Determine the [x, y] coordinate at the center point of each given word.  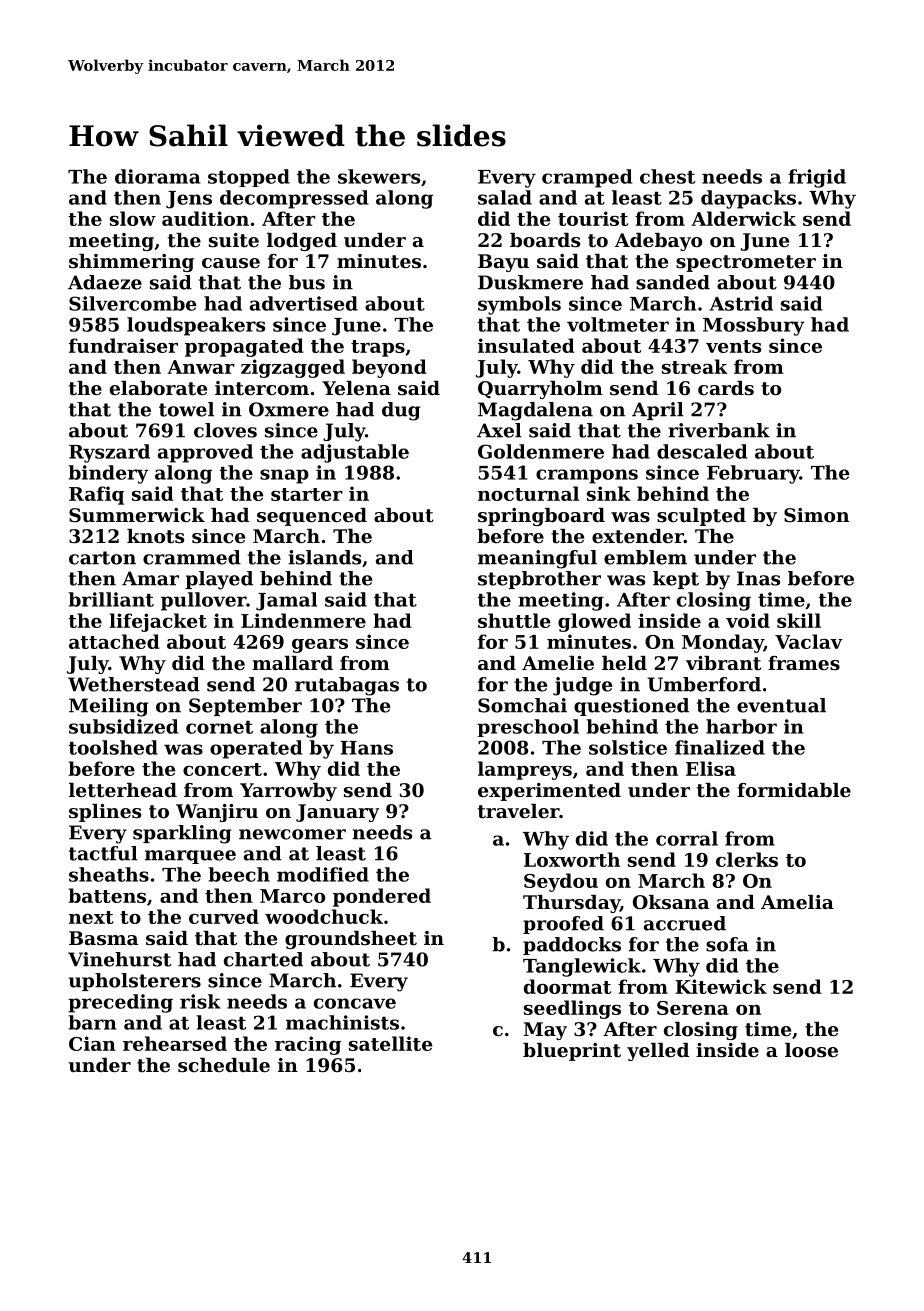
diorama [158, 176]
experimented [549, 792]
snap [284, 476]
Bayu [503, 263]
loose [811, 1050]
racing [308, 1045]
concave [355, 1003]
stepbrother [539, 580]
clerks [747, 859]
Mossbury [754, 326]
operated [256, 749]
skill [799, 620]
